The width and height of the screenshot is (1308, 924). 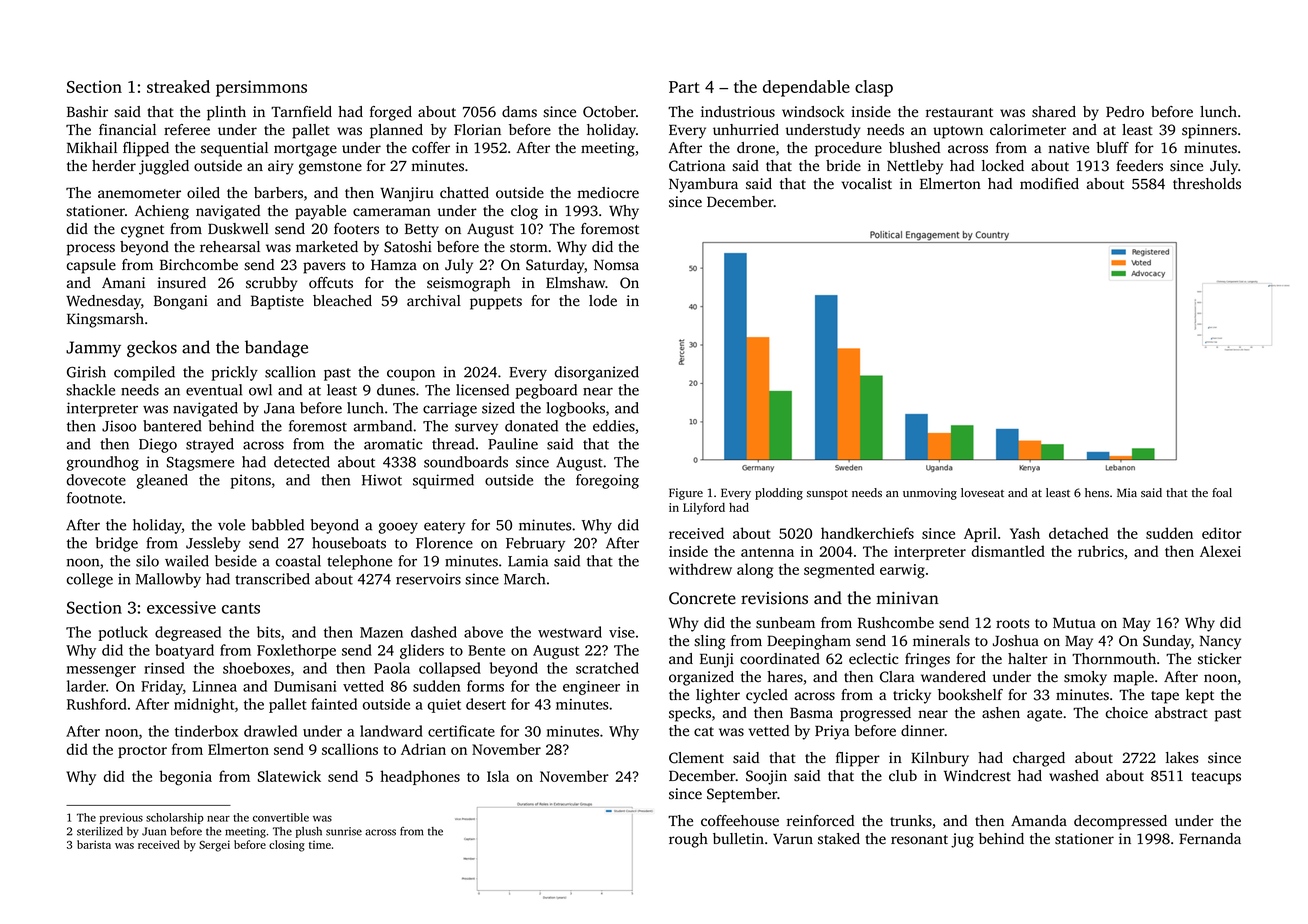 What do you see at coordinates (1125, 112) in the screenshot?
I see `Pedro` at bounding box center [1125, 112].
